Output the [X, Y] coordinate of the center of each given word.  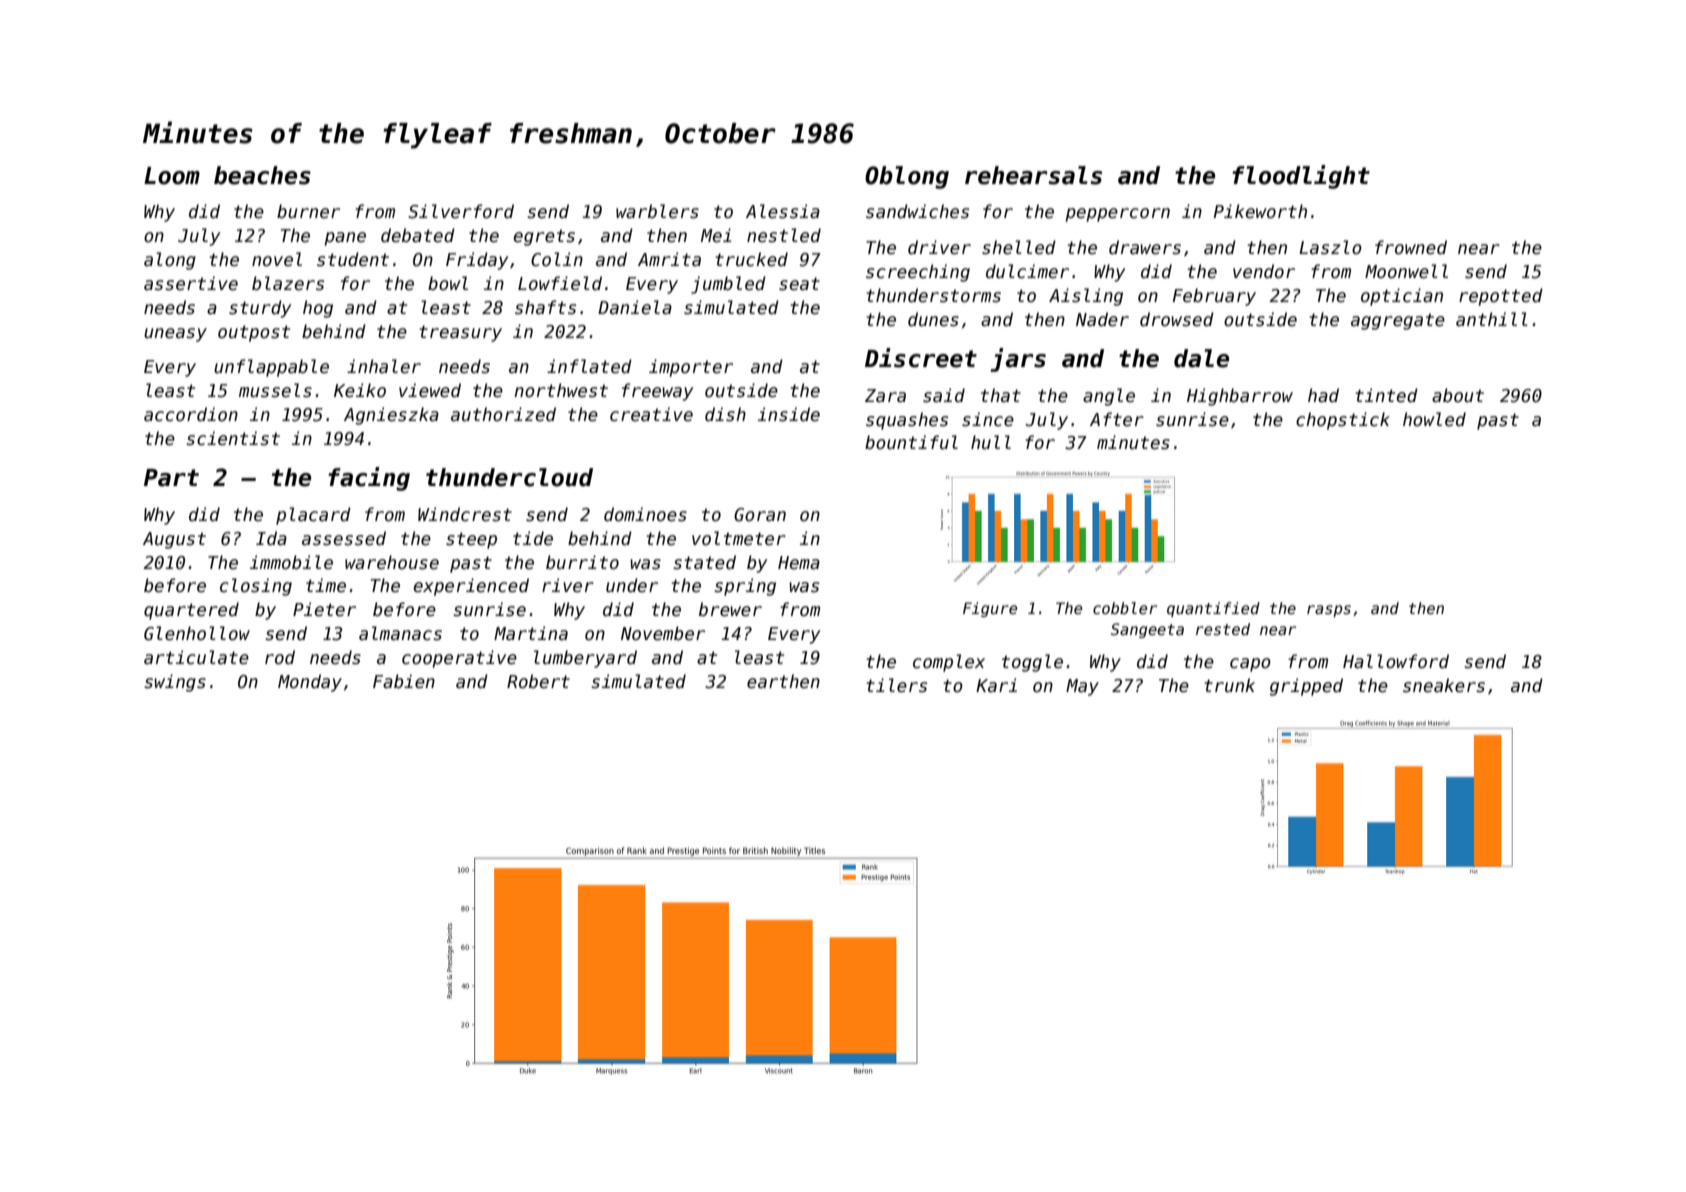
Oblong [907, 177]
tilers [896, 685]
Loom [172, 176]
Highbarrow [1240, 397]
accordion [191, 414]
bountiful [911, 442]
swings [175, 683]
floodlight [1301, 177]
